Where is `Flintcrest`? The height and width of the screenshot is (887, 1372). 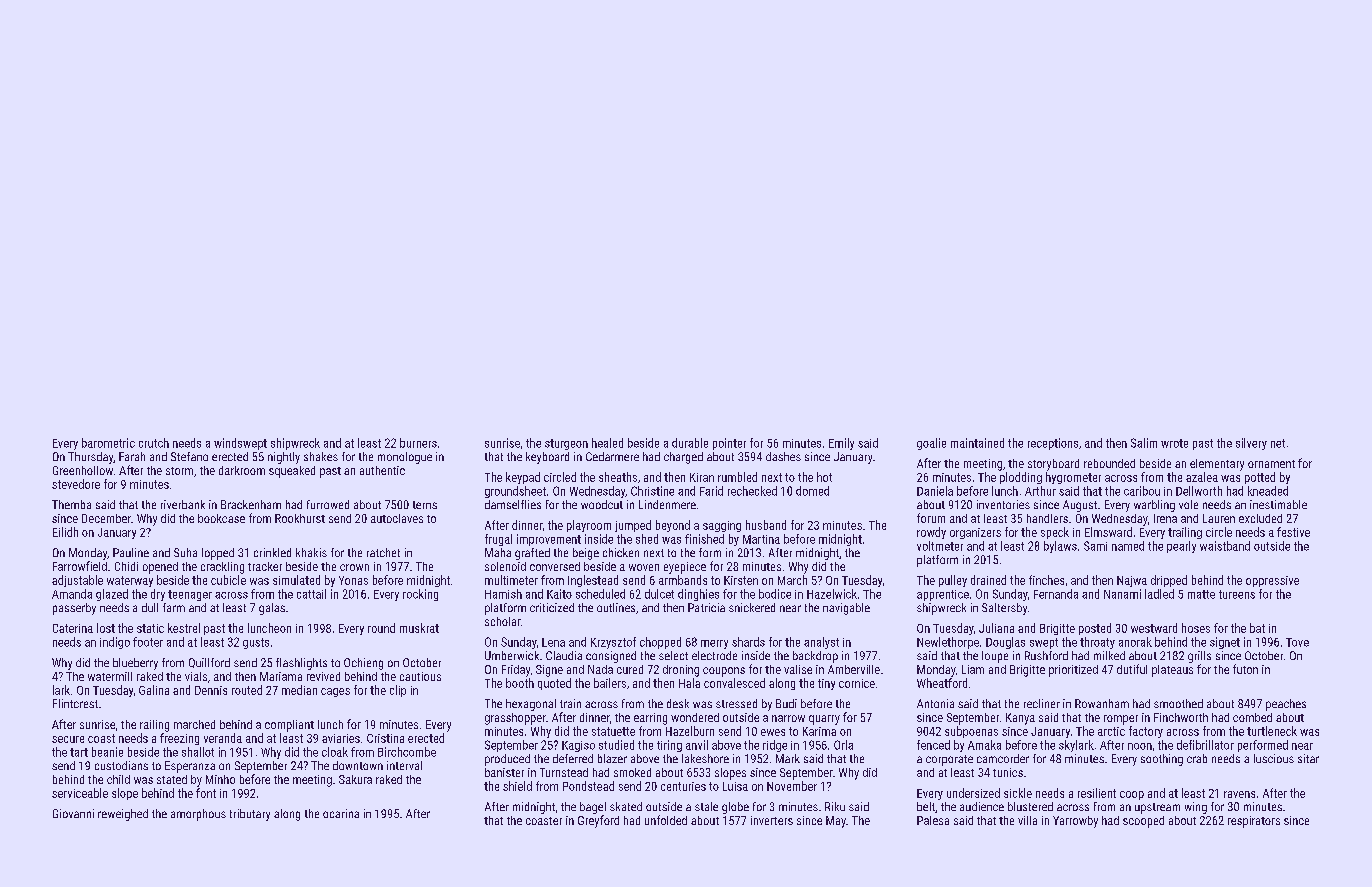
Flintcrest is located at coordinates (75, 703).
